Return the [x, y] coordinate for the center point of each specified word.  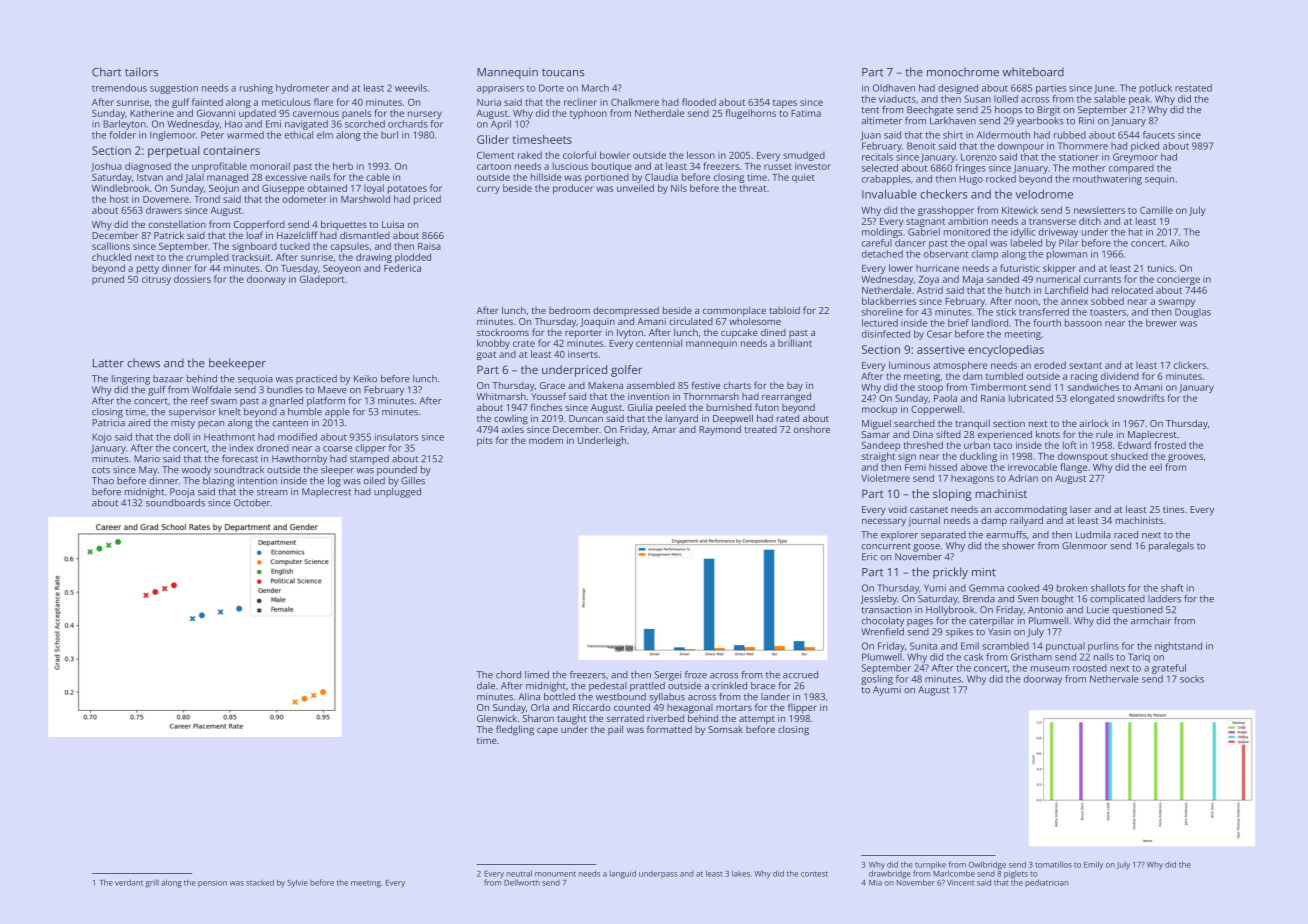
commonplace [734, 311]
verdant [129, 882]
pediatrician [1046, 883]
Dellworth [522, 883]
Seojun [224, 189]
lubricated [1031, 398]
